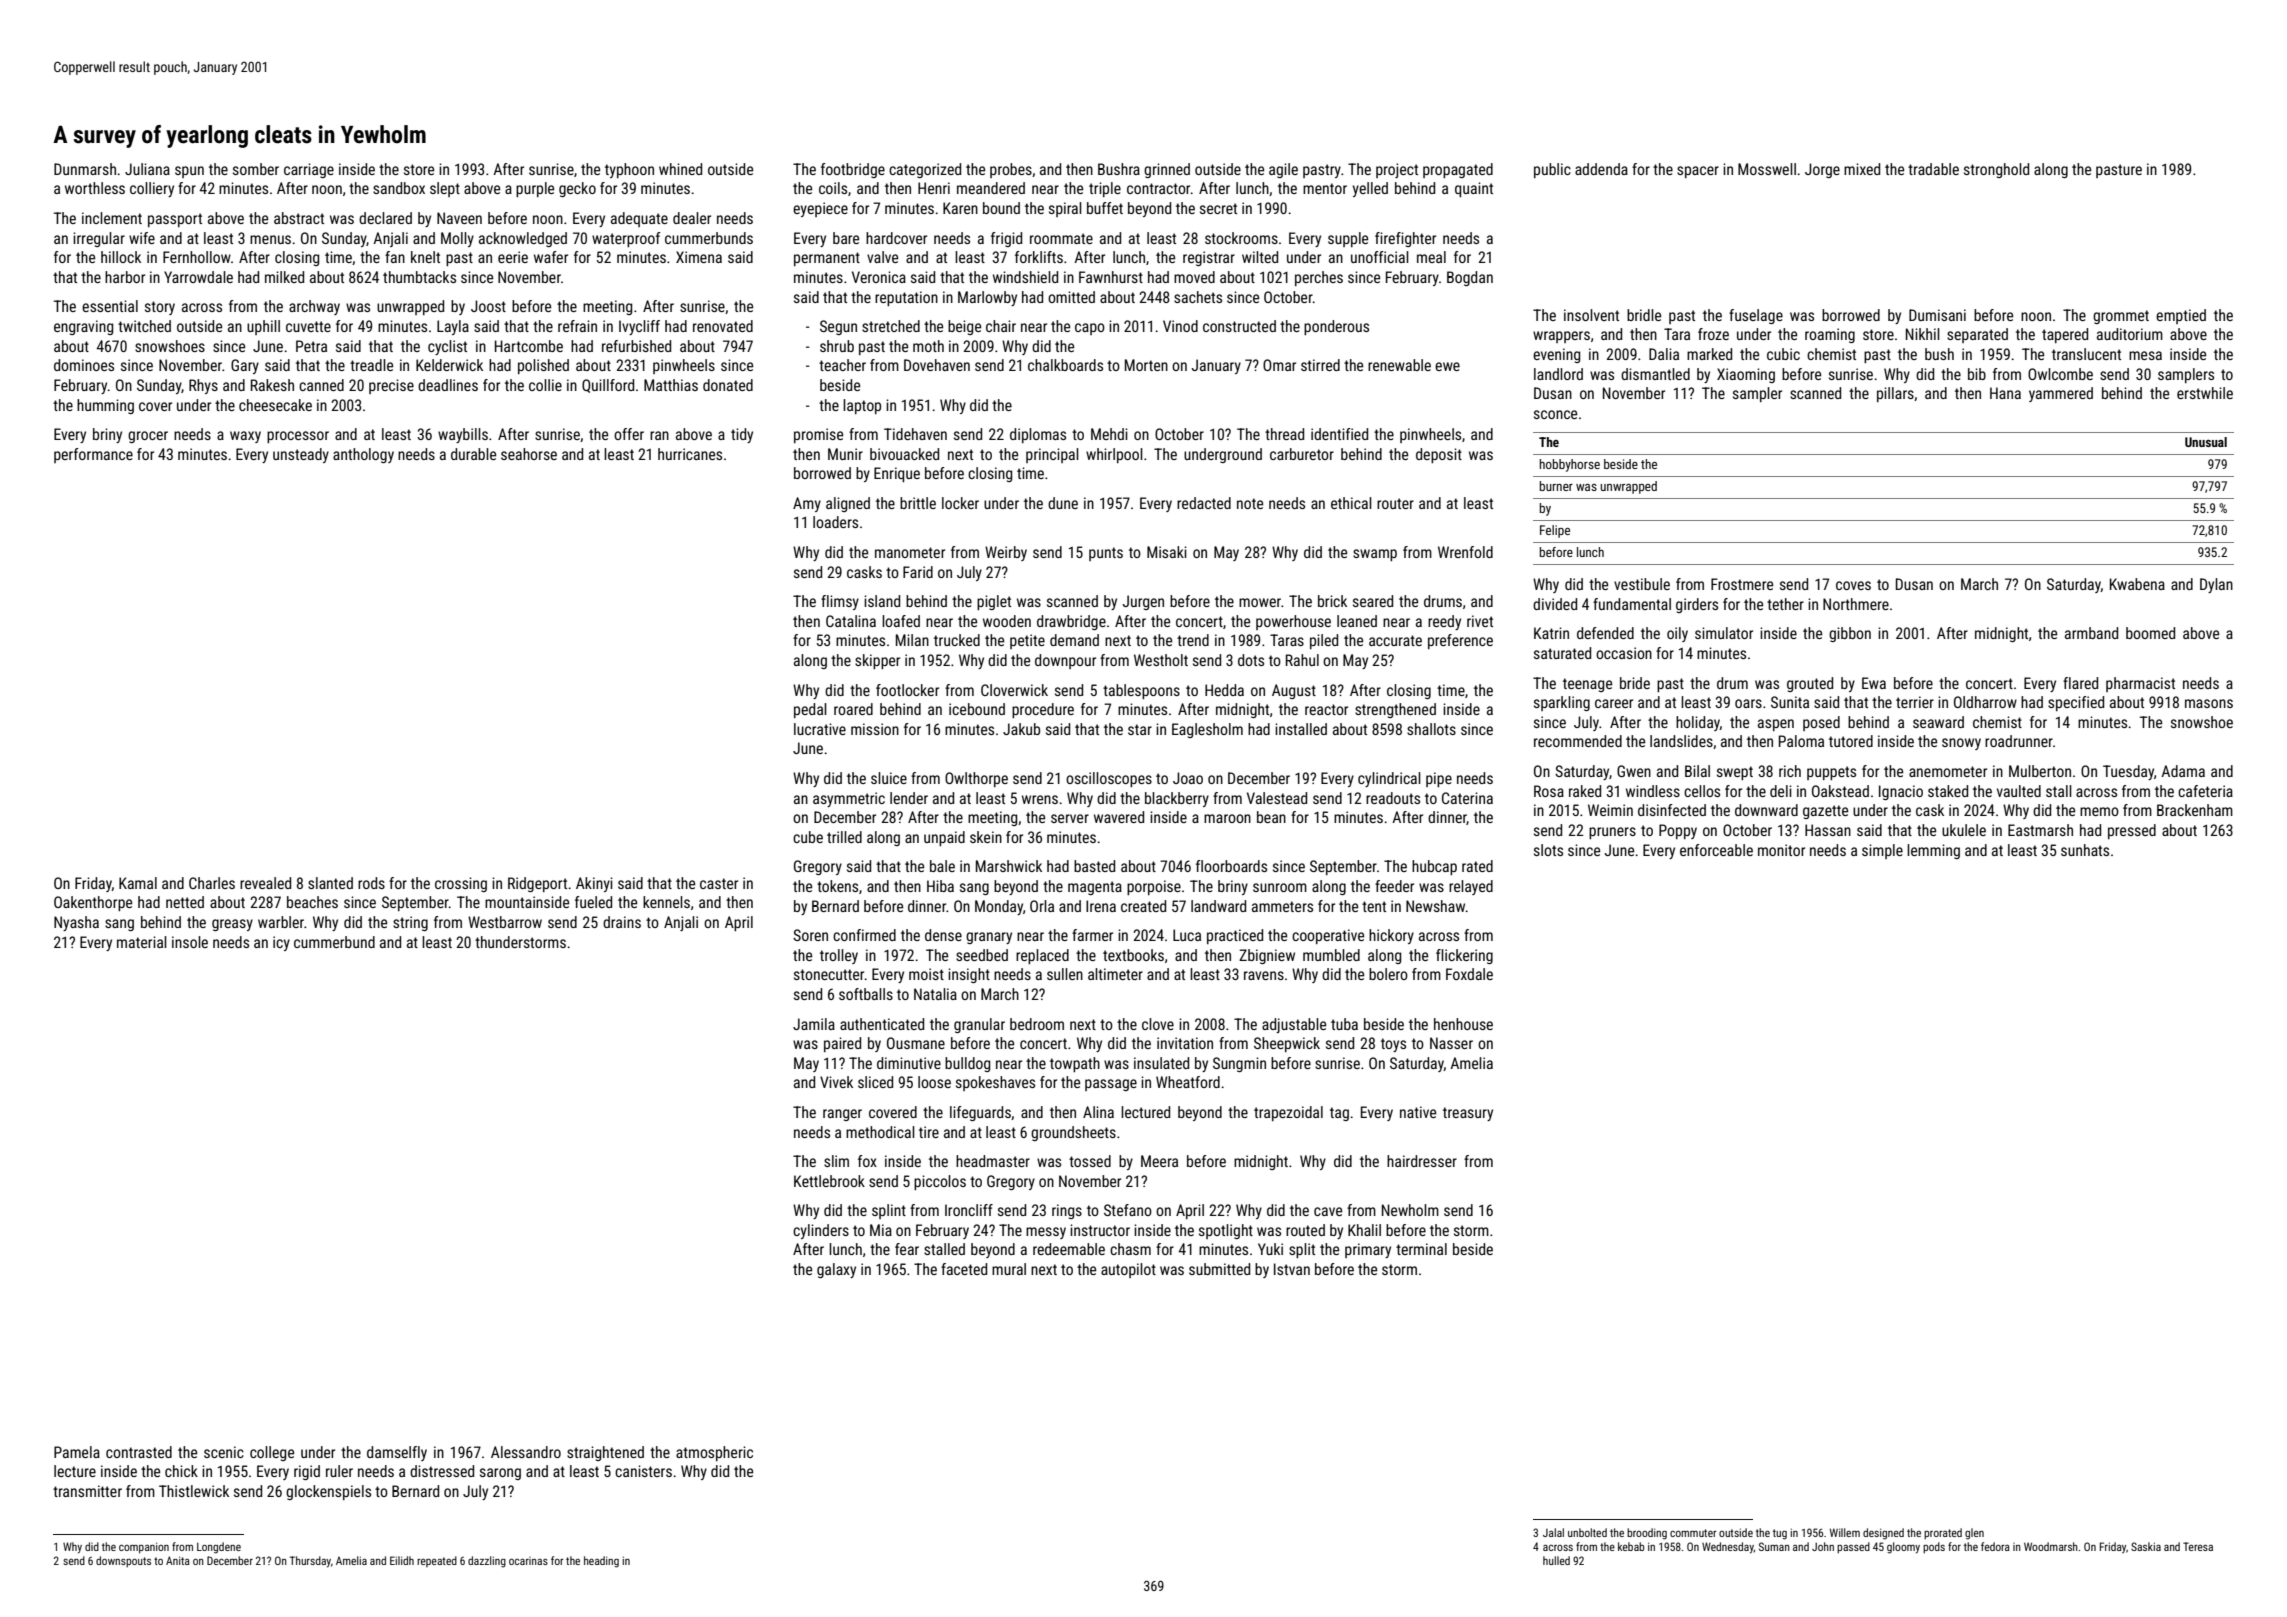  Describe the element at coordinates (577, 326) in the screenshot. I see `refrain` at that location.
